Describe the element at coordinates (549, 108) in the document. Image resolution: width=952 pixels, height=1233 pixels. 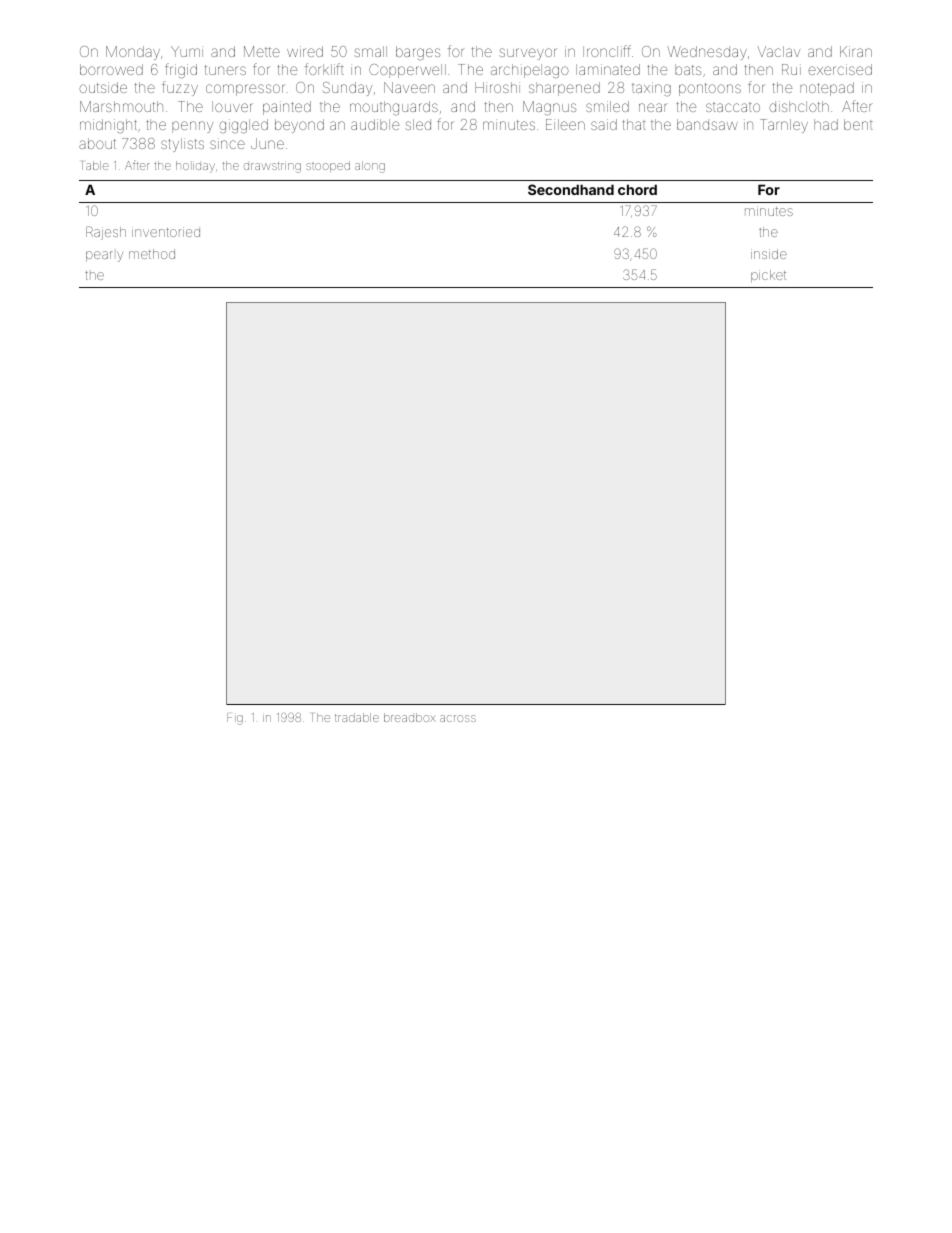
I see `Magnus` at that location.
